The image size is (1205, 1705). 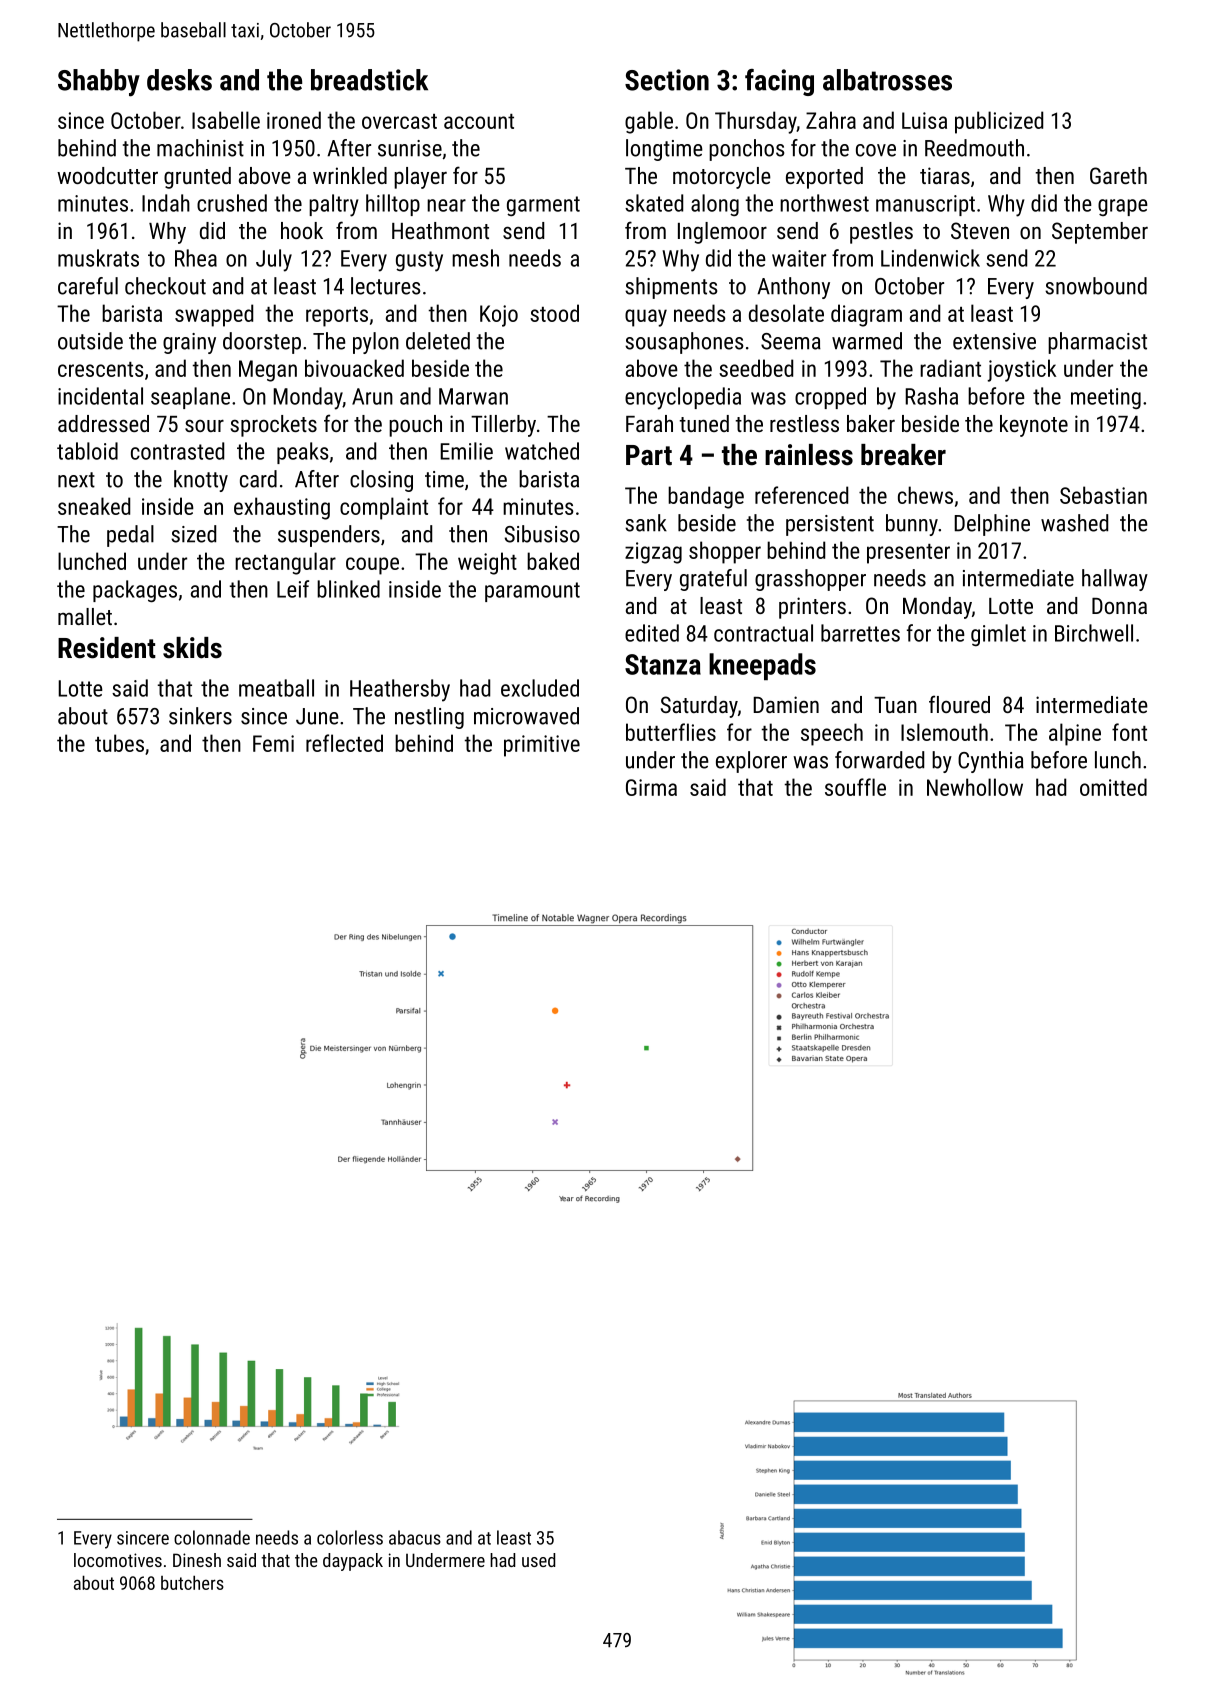 I want to click on primitive, so click(x=542, y=746).
